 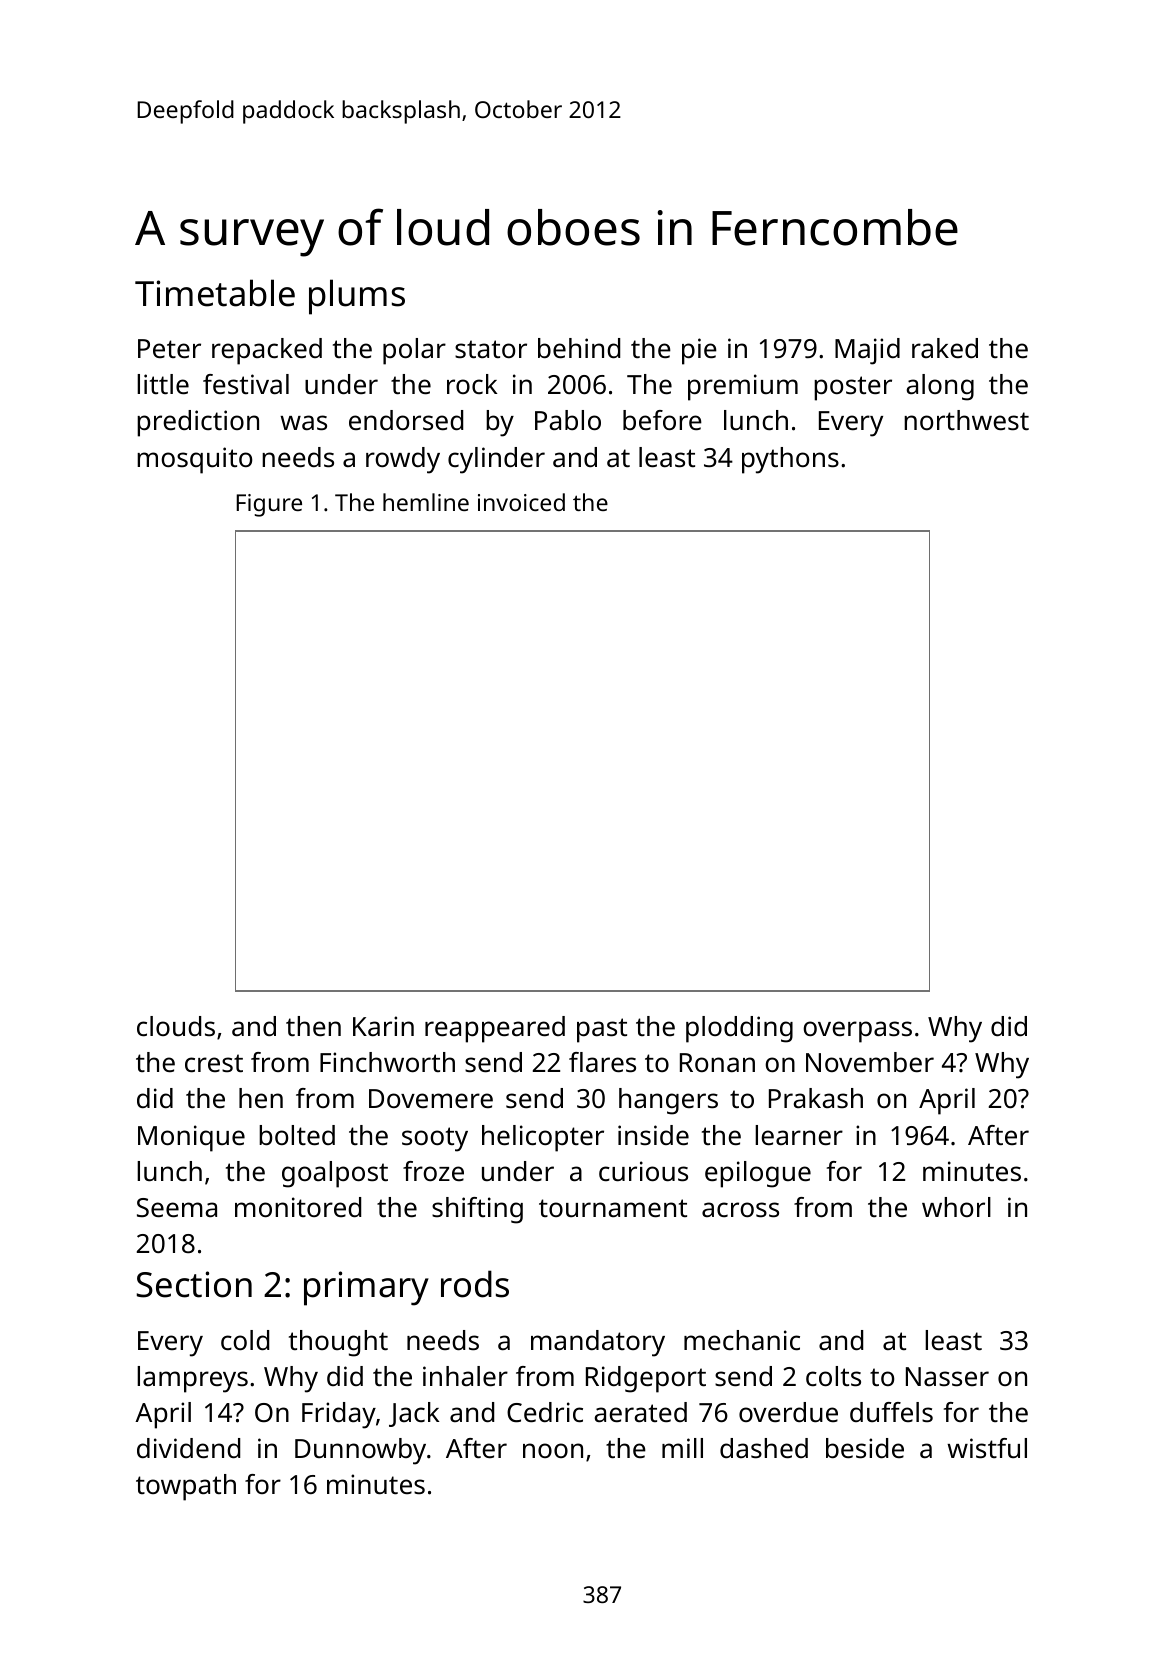 I want to click on noon, so click(x=553, y=1450).
